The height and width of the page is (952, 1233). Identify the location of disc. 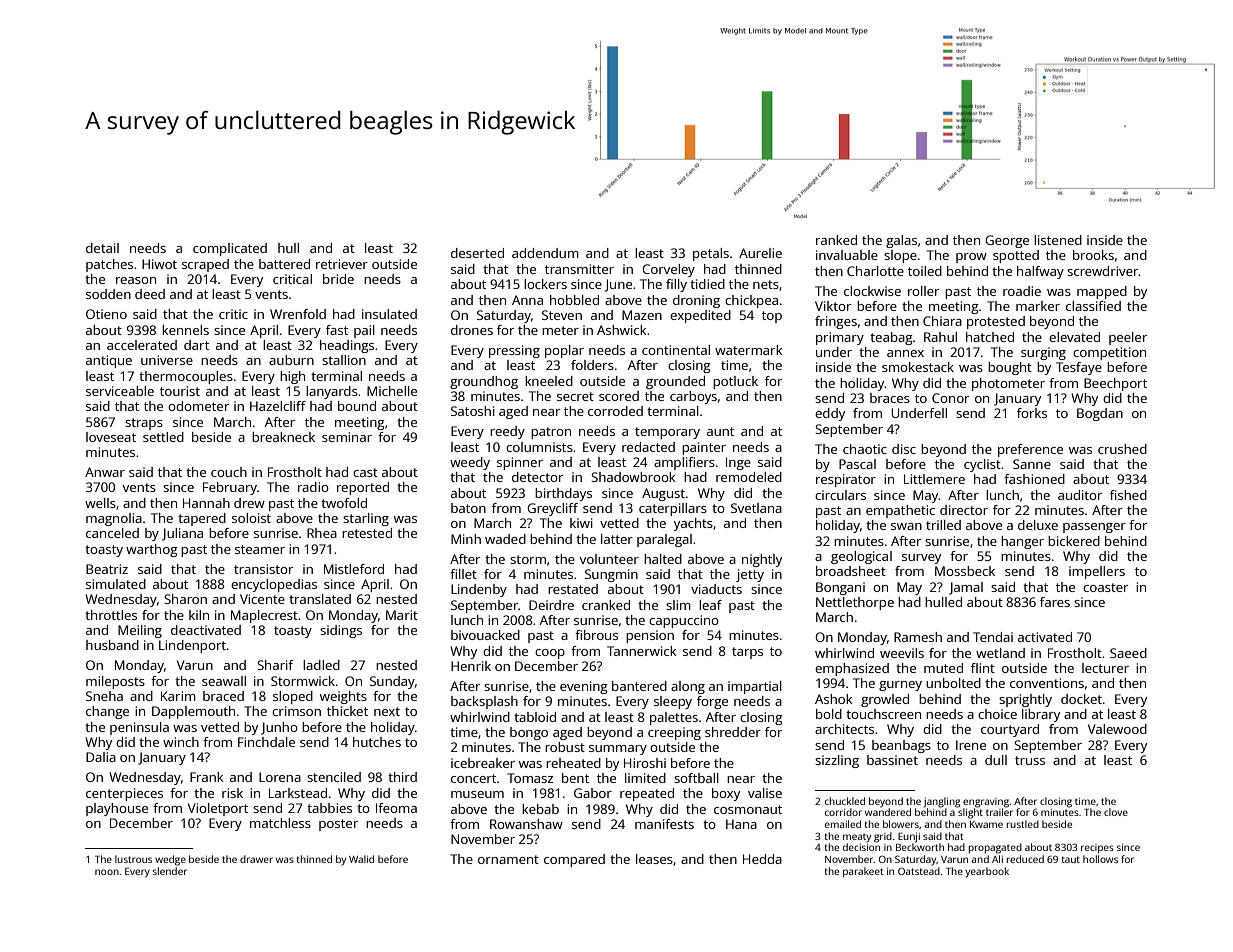
(904, 449).
